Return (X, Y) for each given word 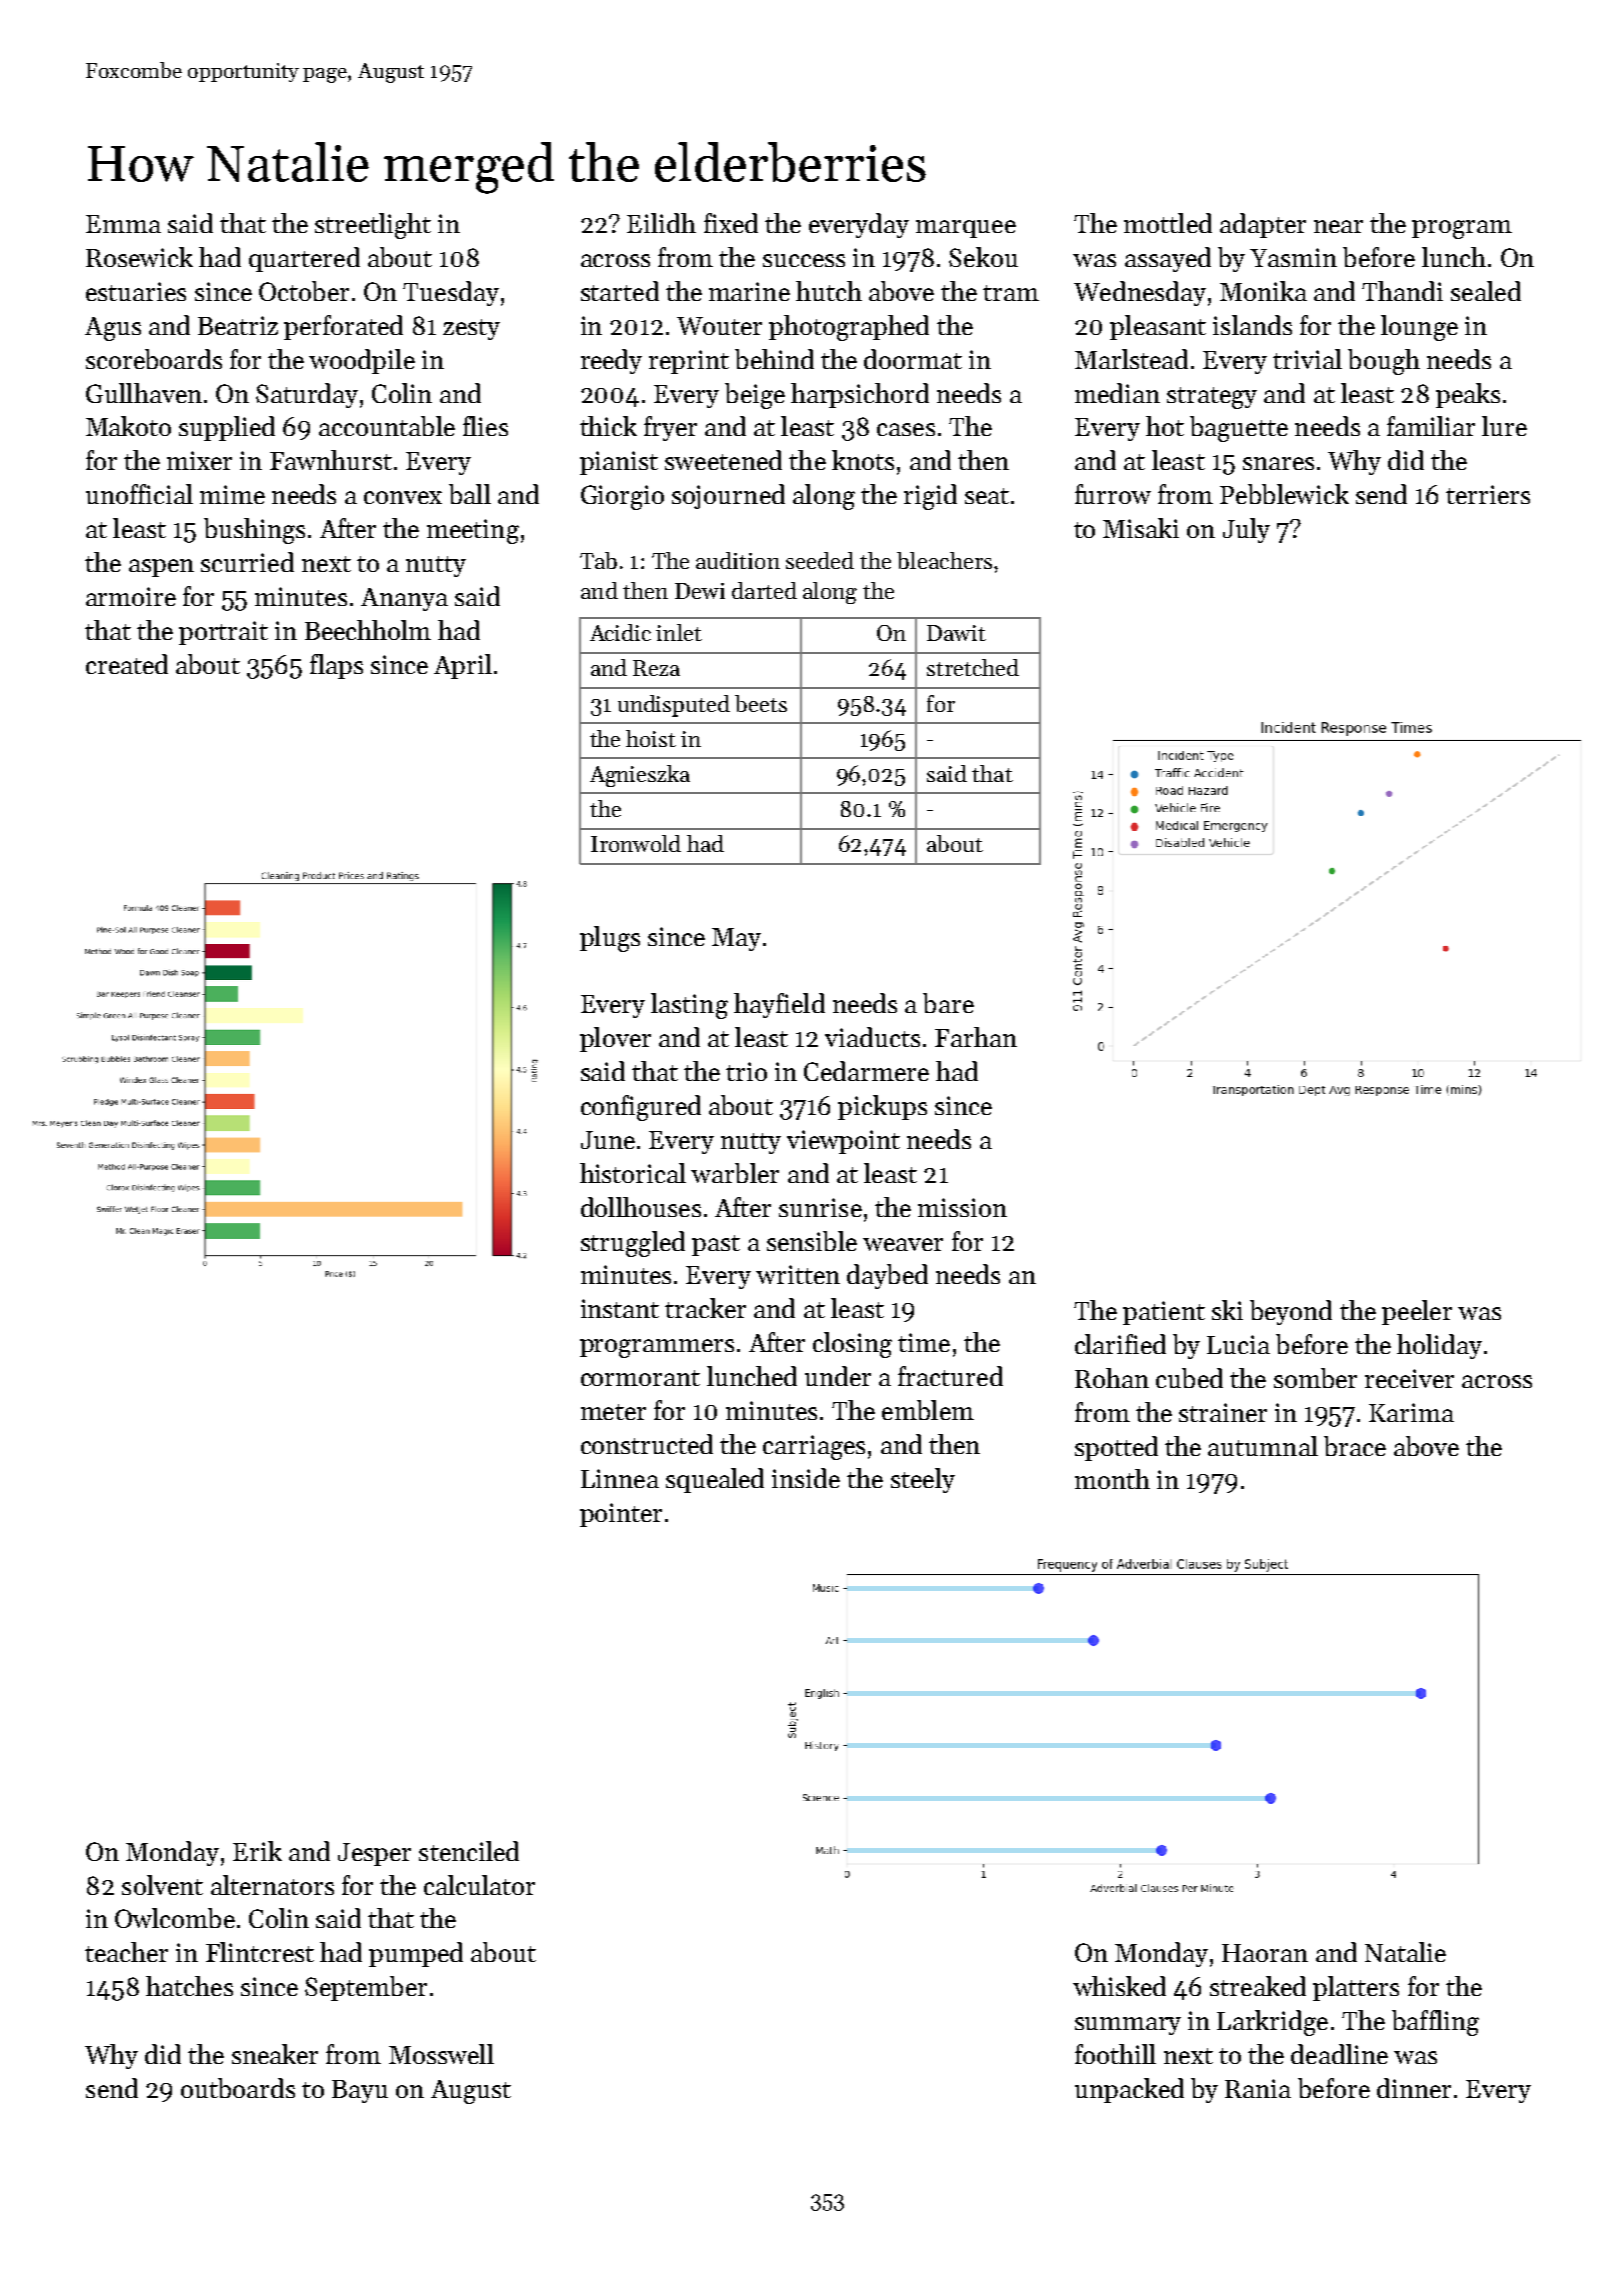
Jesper (374, 1854)
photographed (849, 328)
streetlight (373, 226)
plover (615, 1039)
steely (923, 1480)
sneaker (275, 2054)
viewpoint (843, 1142)
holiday (1439, 1346)
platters (1356, 1988)
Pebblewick (1284, 494)
